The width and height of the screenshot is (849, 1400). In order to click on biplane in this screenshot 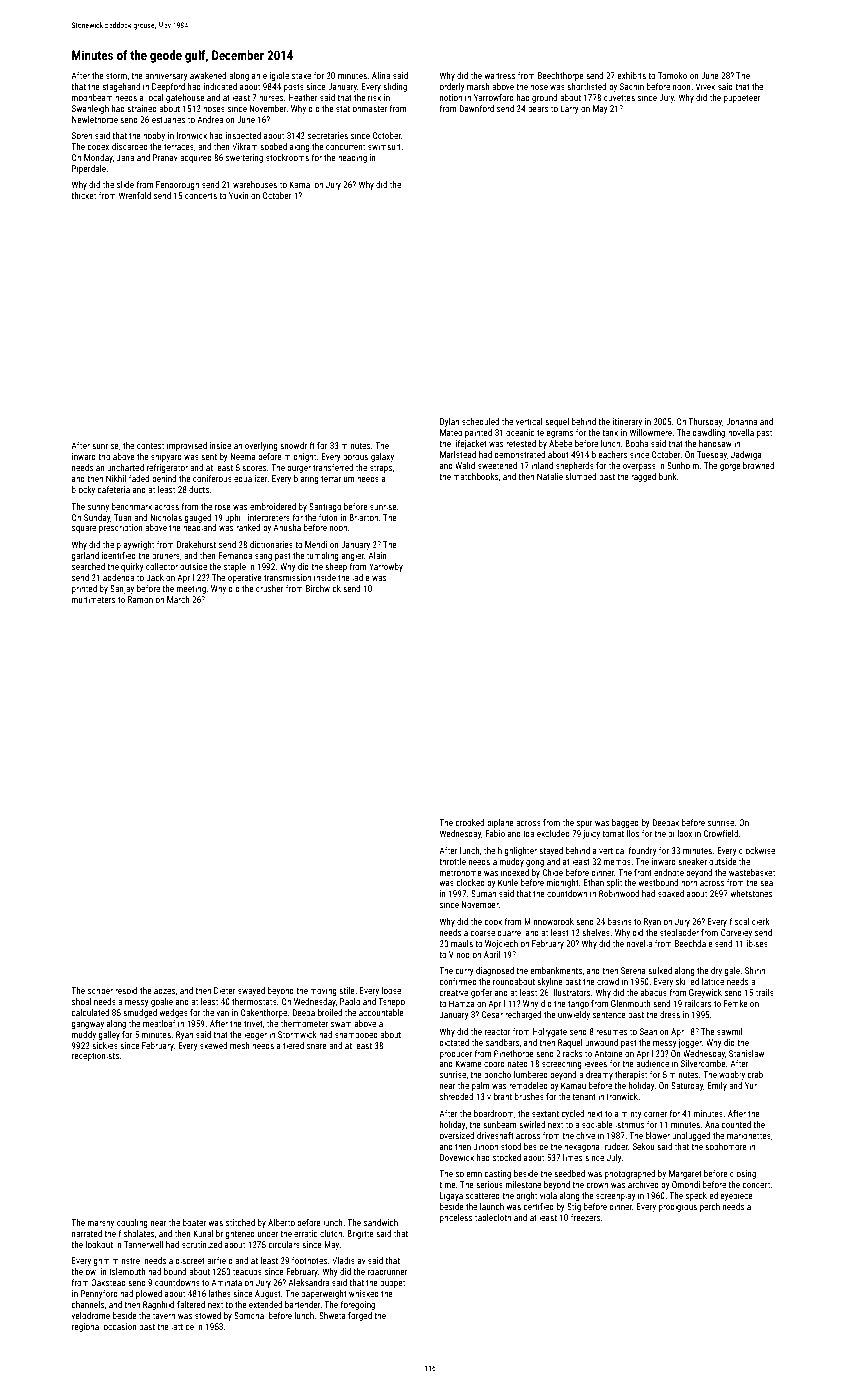, I will do `click(500, 823)`.
